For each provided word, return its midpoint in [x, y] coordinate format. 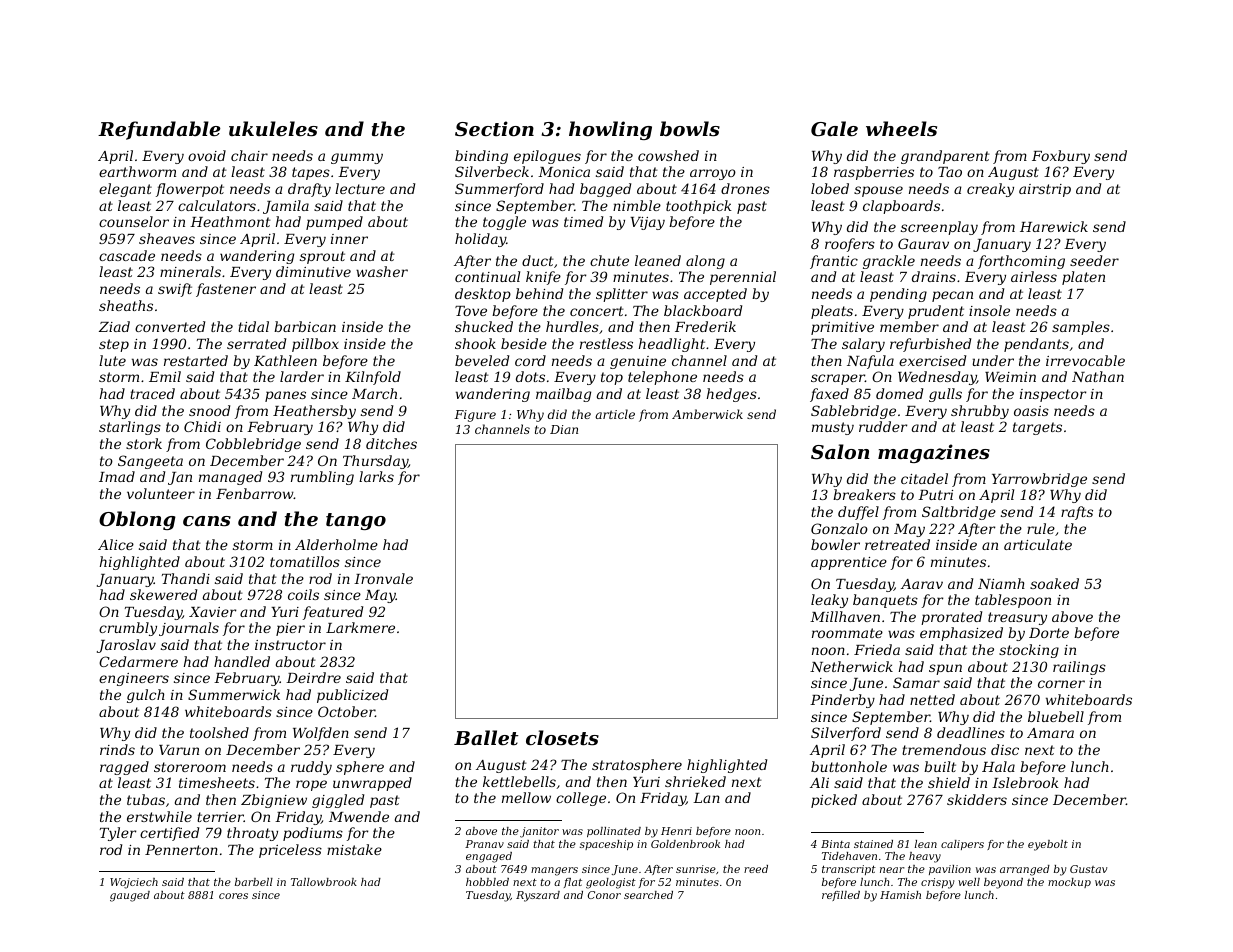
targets [1037, 428]
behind [539, 293]
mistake [354, 849]
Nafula [870, 362]
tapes [311, 173]
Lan [706, 798]
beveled [482, 360]
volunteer [161, 493]
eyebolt [1048, 845]
